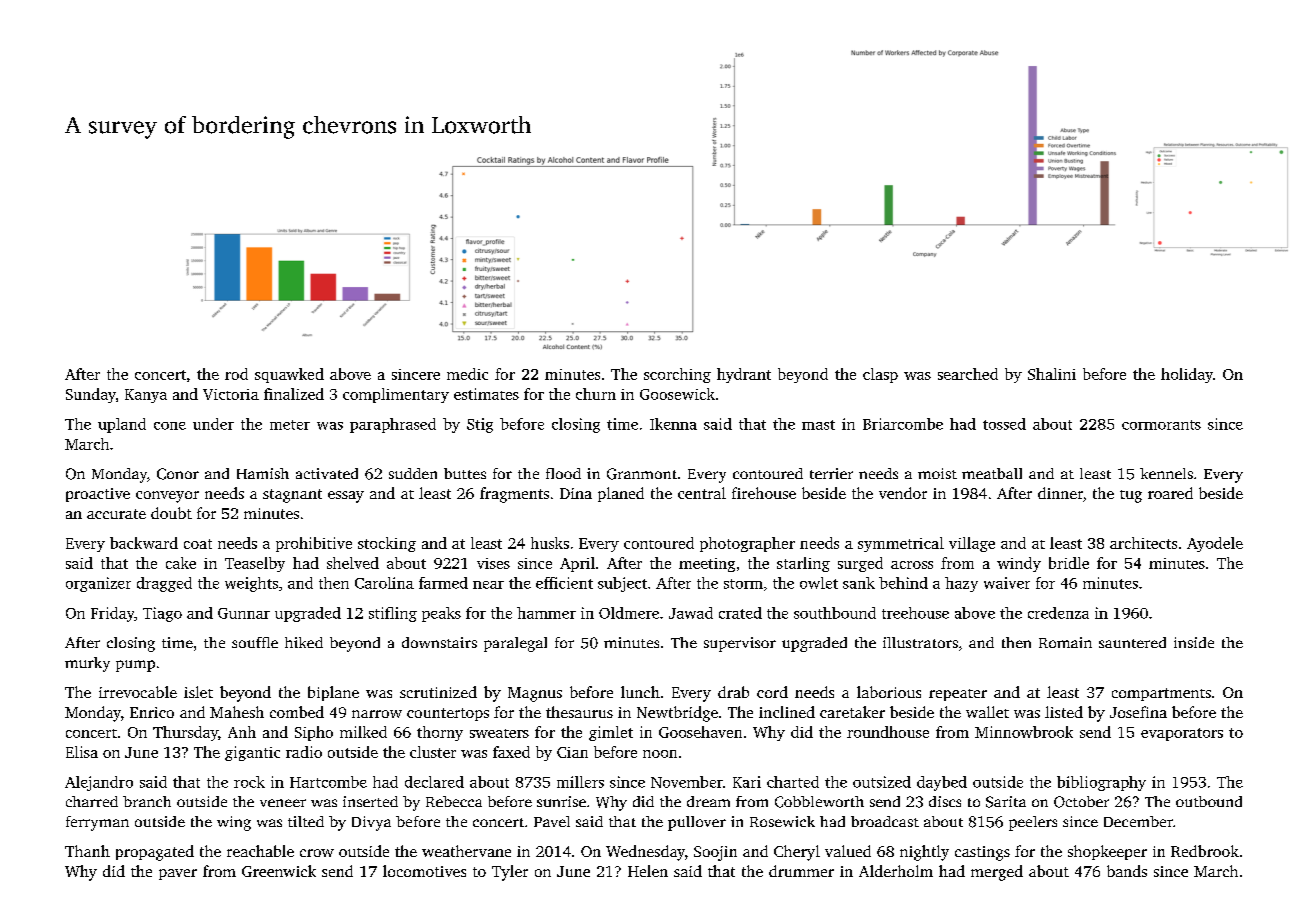 The width and height of the document is (1308, 924). Describe the element at coordinates (819, 802) in the document. I see `Cobbleworth` at that location.
